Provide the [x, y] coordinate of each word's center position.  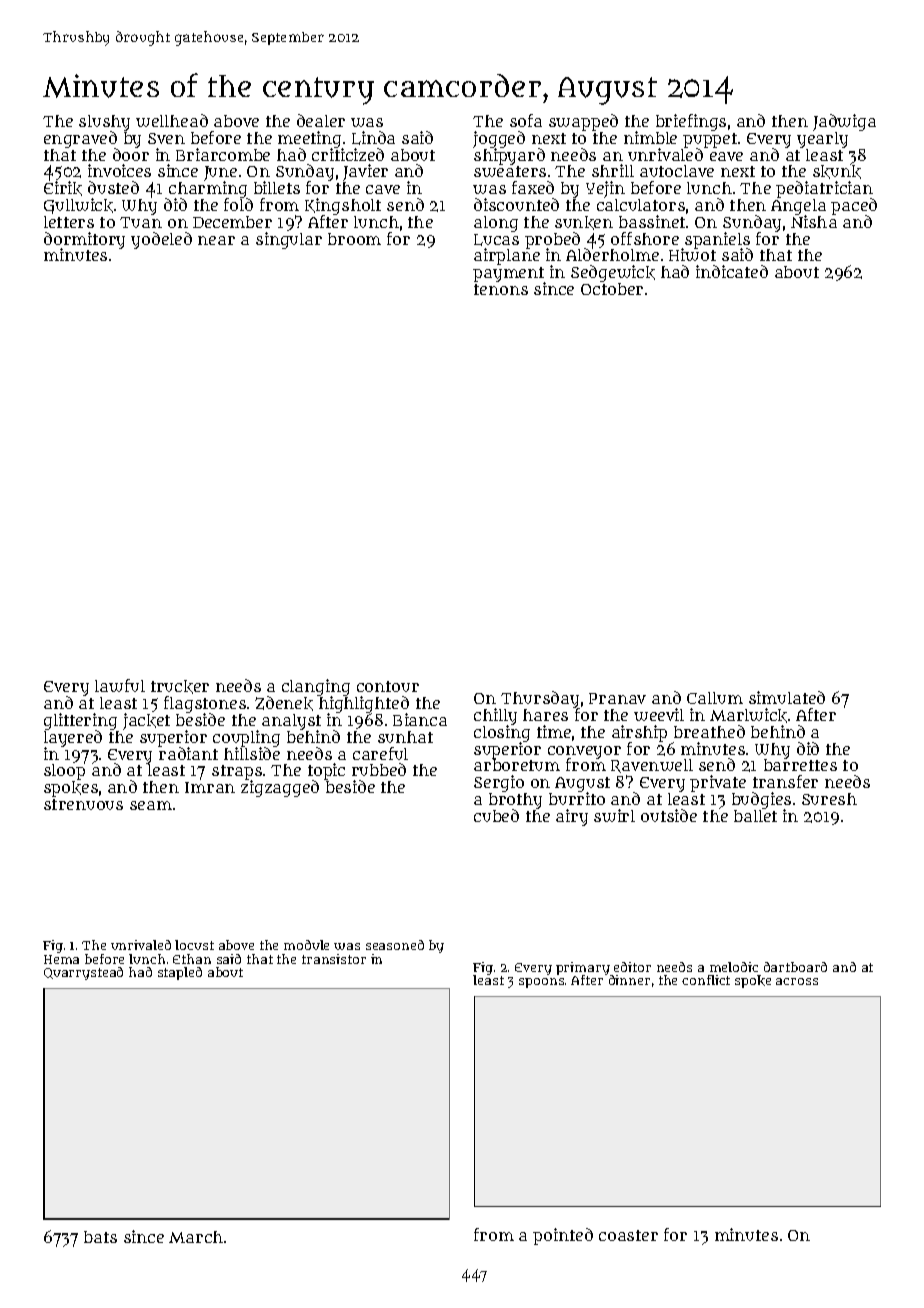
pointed [563, 1236]
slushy [104, 123]
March [196, 1237]
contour [388, 686]
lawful [120, 685]
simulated [787, 697]
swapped [583, 122]
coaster [628, 1235]
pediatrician [824, 190]
